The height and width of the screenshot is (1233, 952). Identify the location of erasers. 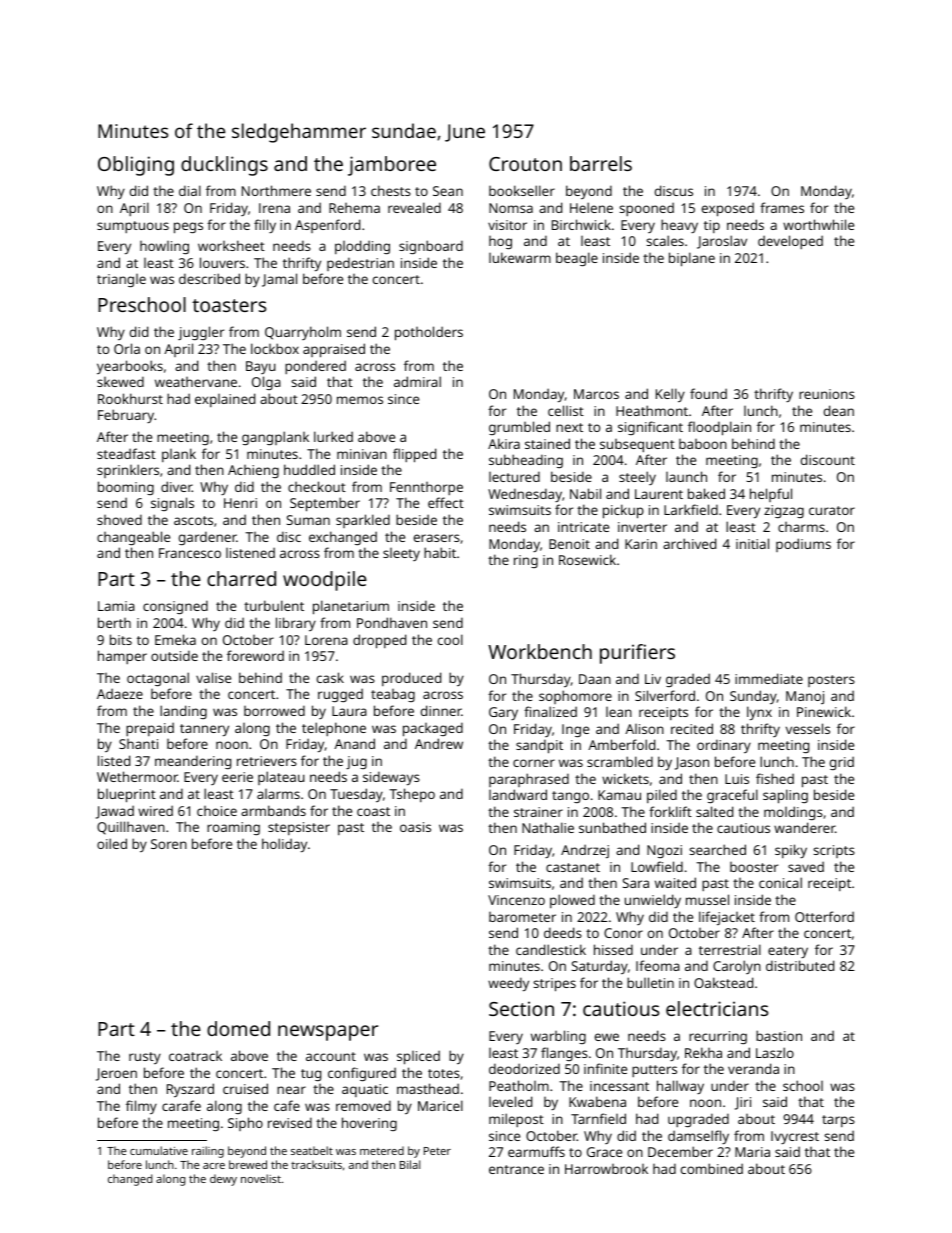
(437, 538).
